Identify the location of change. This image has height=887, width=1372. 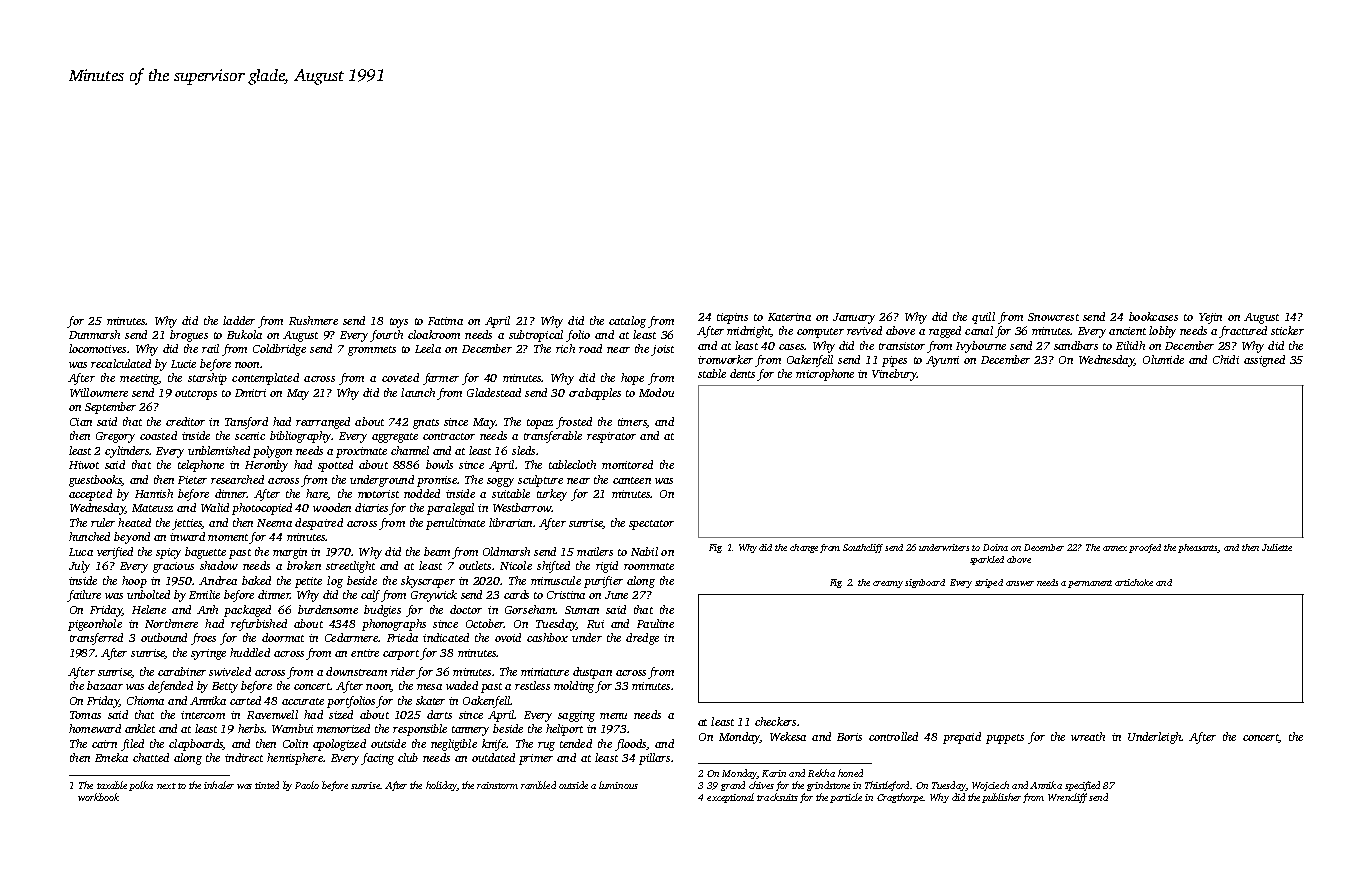
(804, 548).
